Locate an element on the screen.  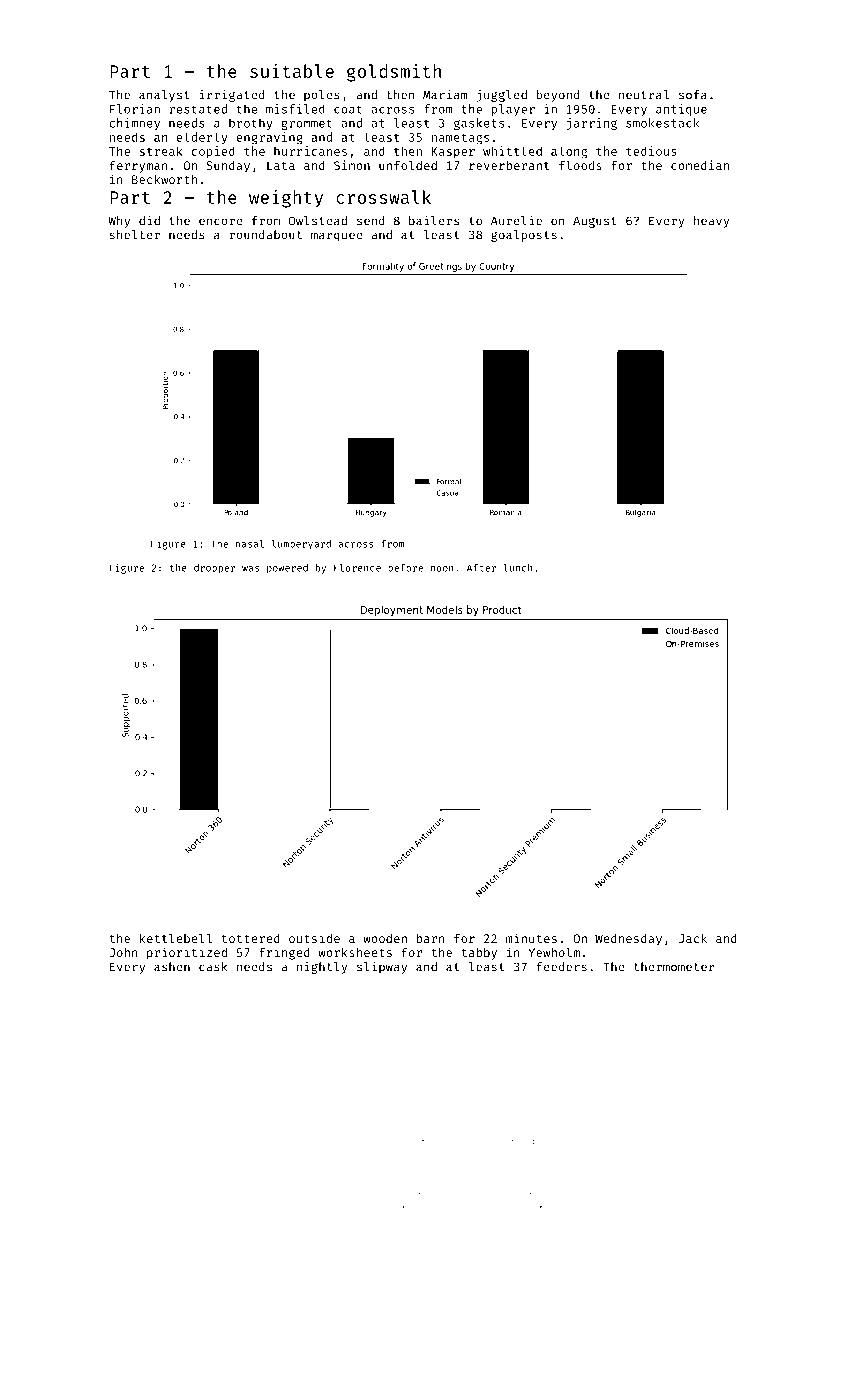
bailers is located at coordinates (434, 220).
